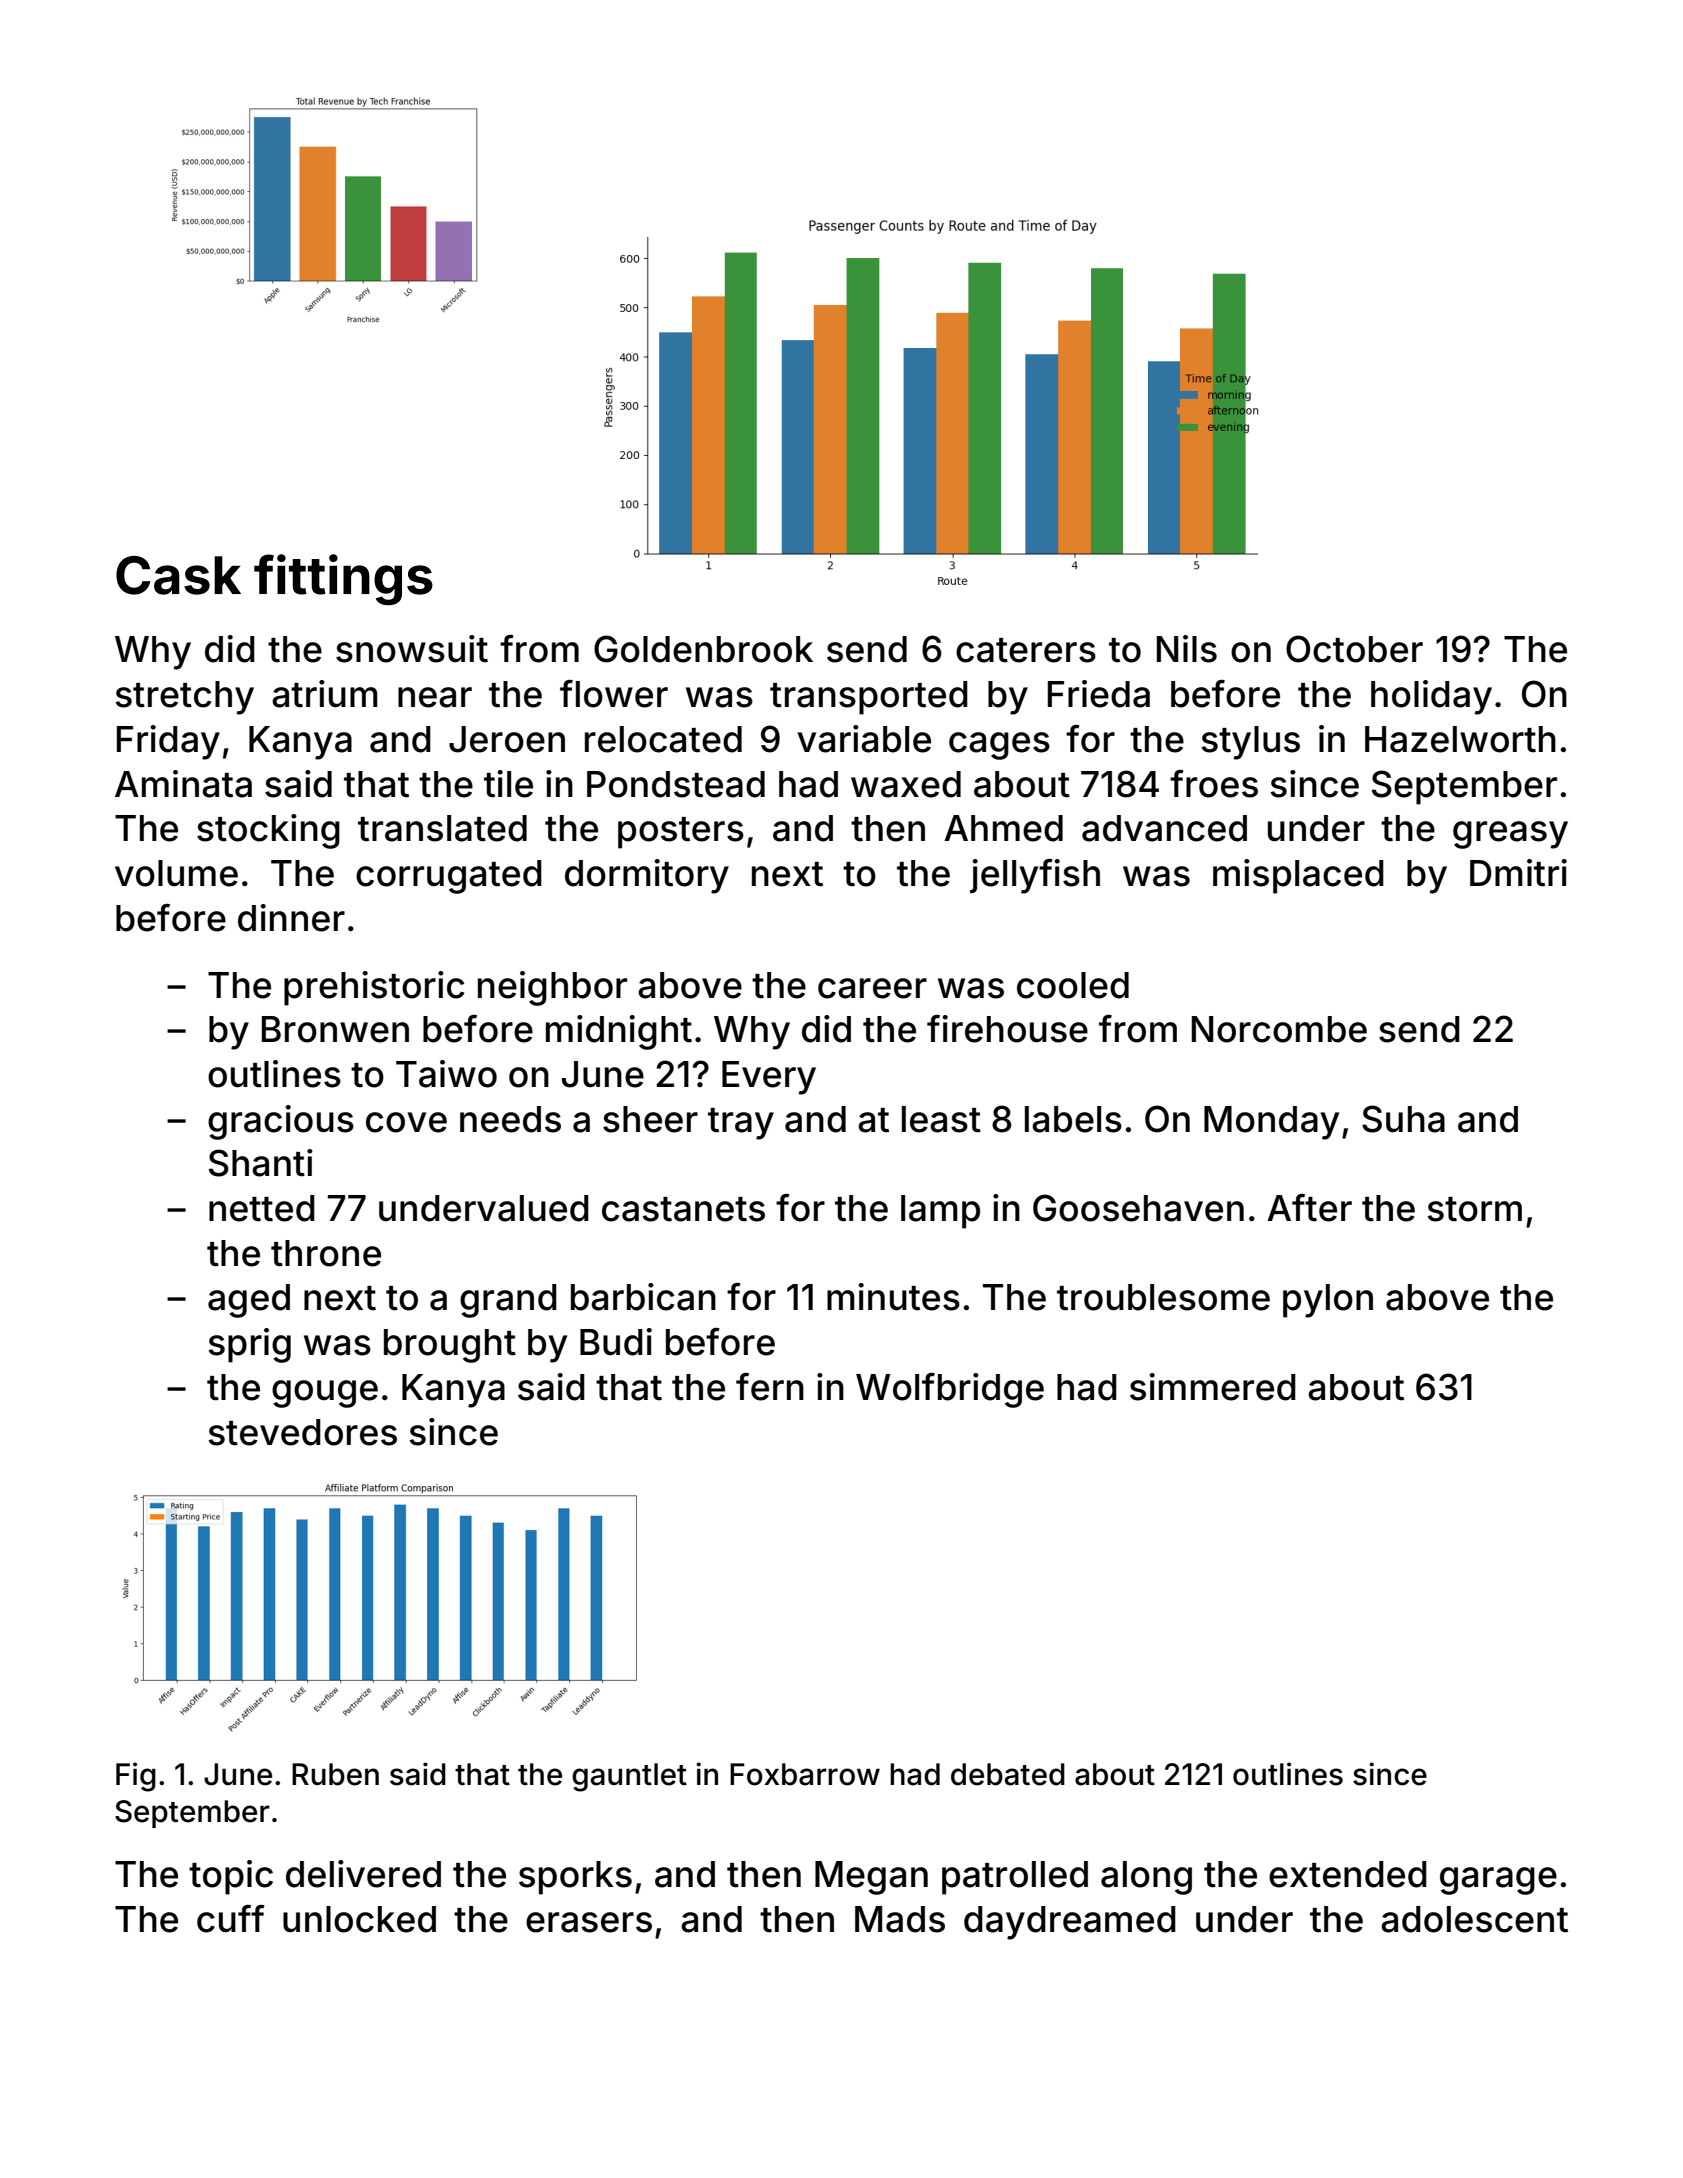 This screenshot has width=1683, height=2178. What do you see at coordinates (1518, 873) in the screenshot?
I see `Dmitri` at bounding box center [1518, 873].
